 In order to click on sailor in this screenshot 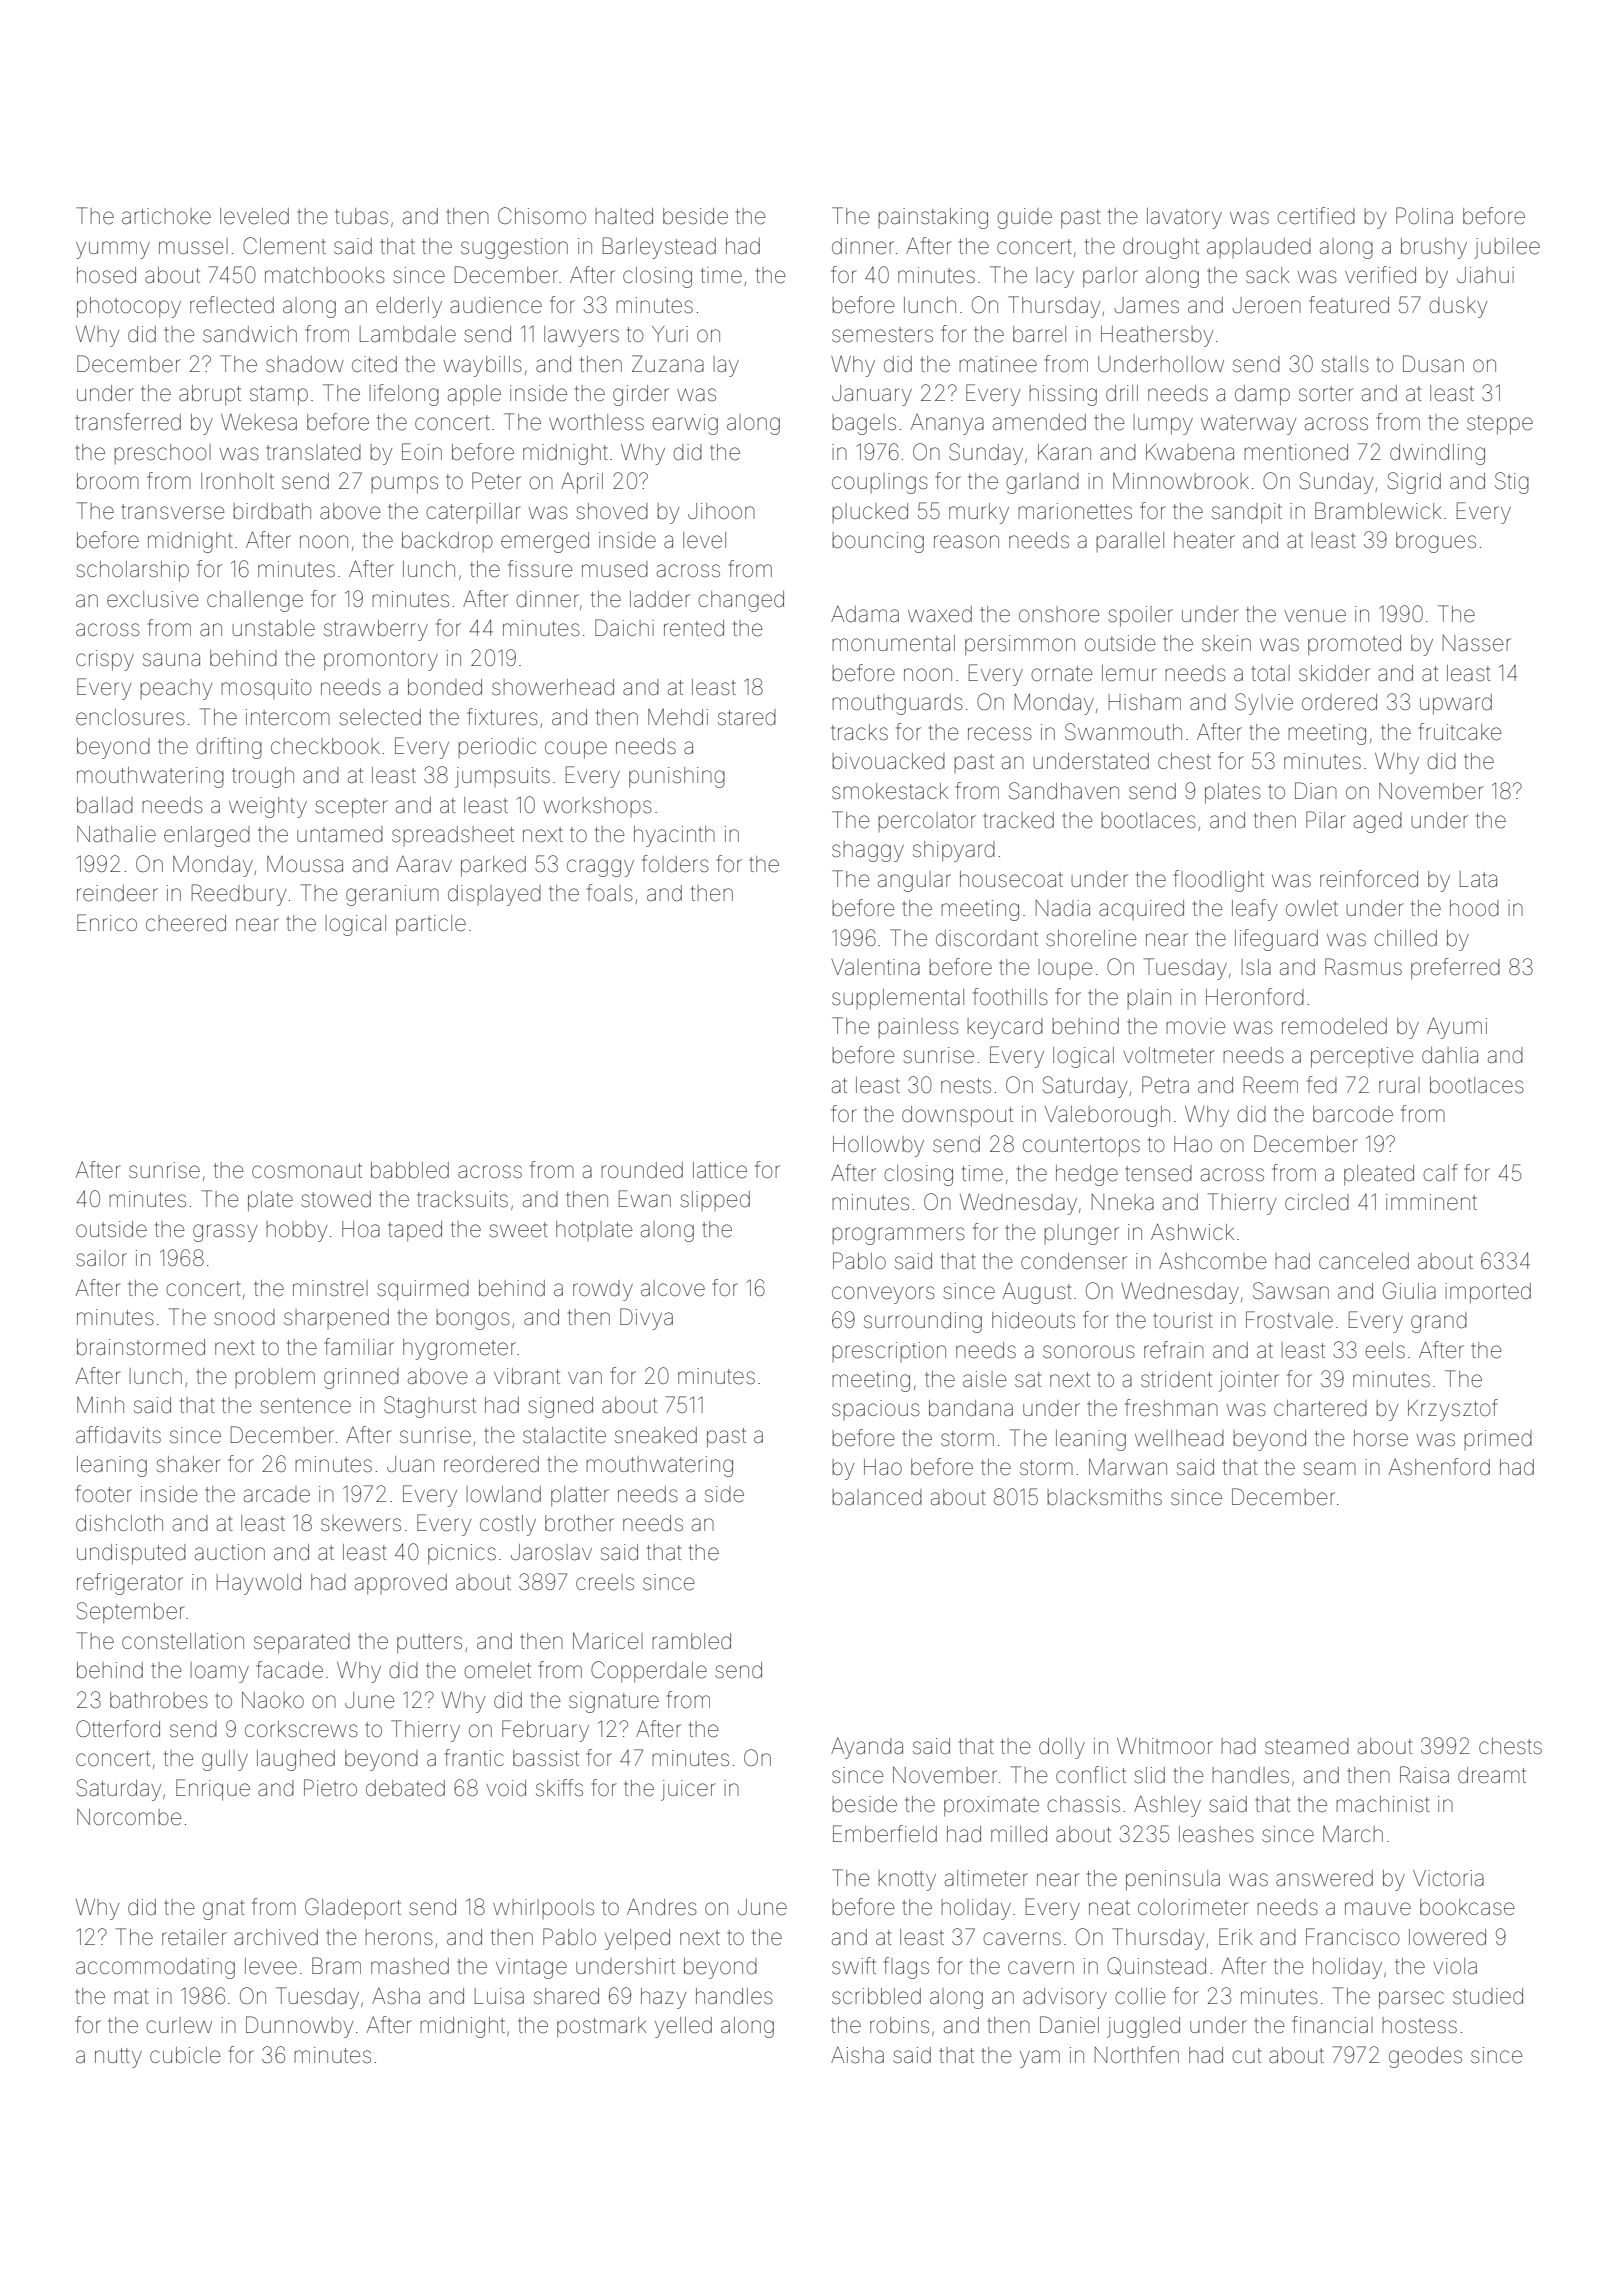, I will do `click(101, 1258)`.
